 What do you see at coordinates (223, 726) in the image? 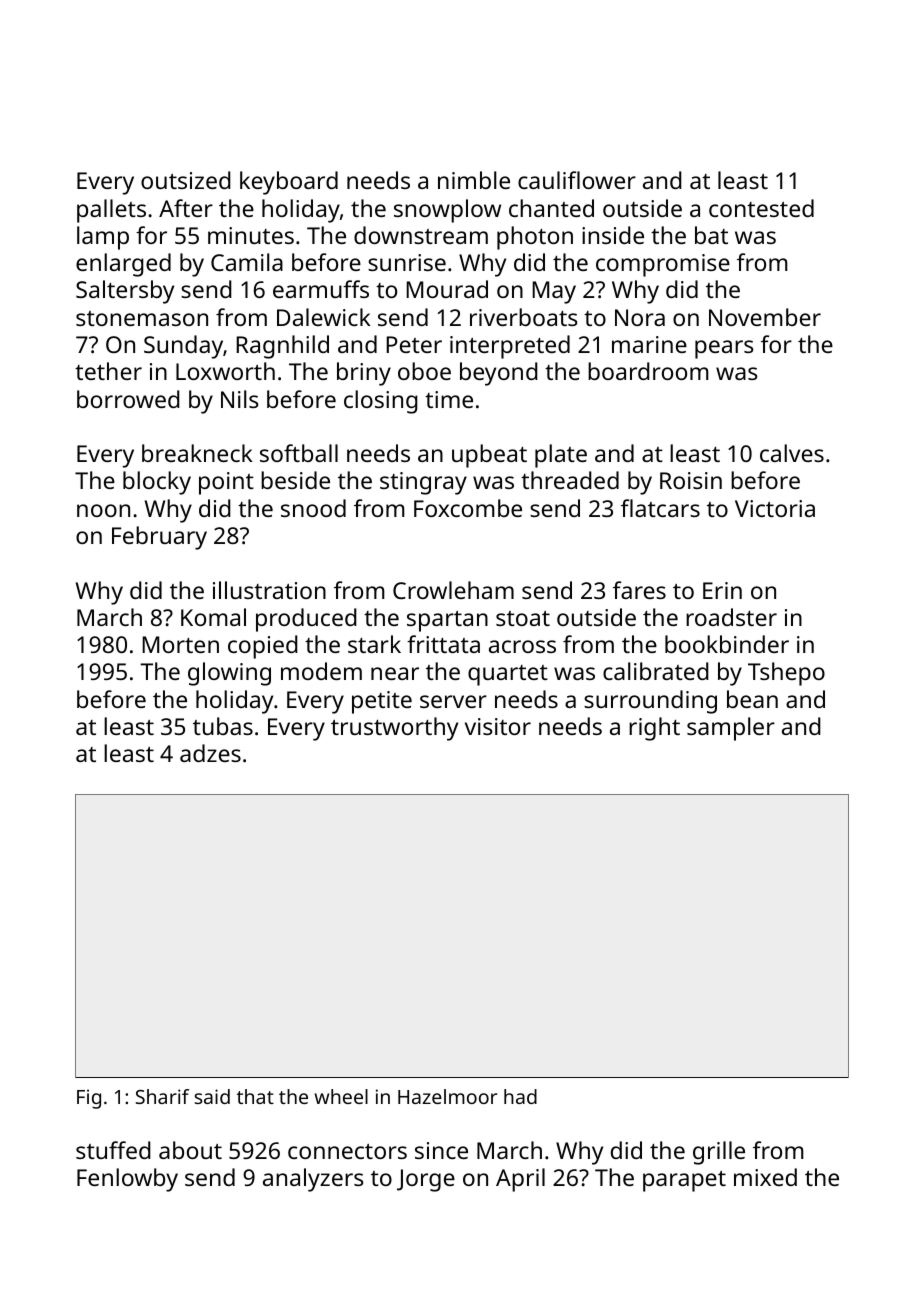
I see `tubas` at bounding box center [223, 726].
